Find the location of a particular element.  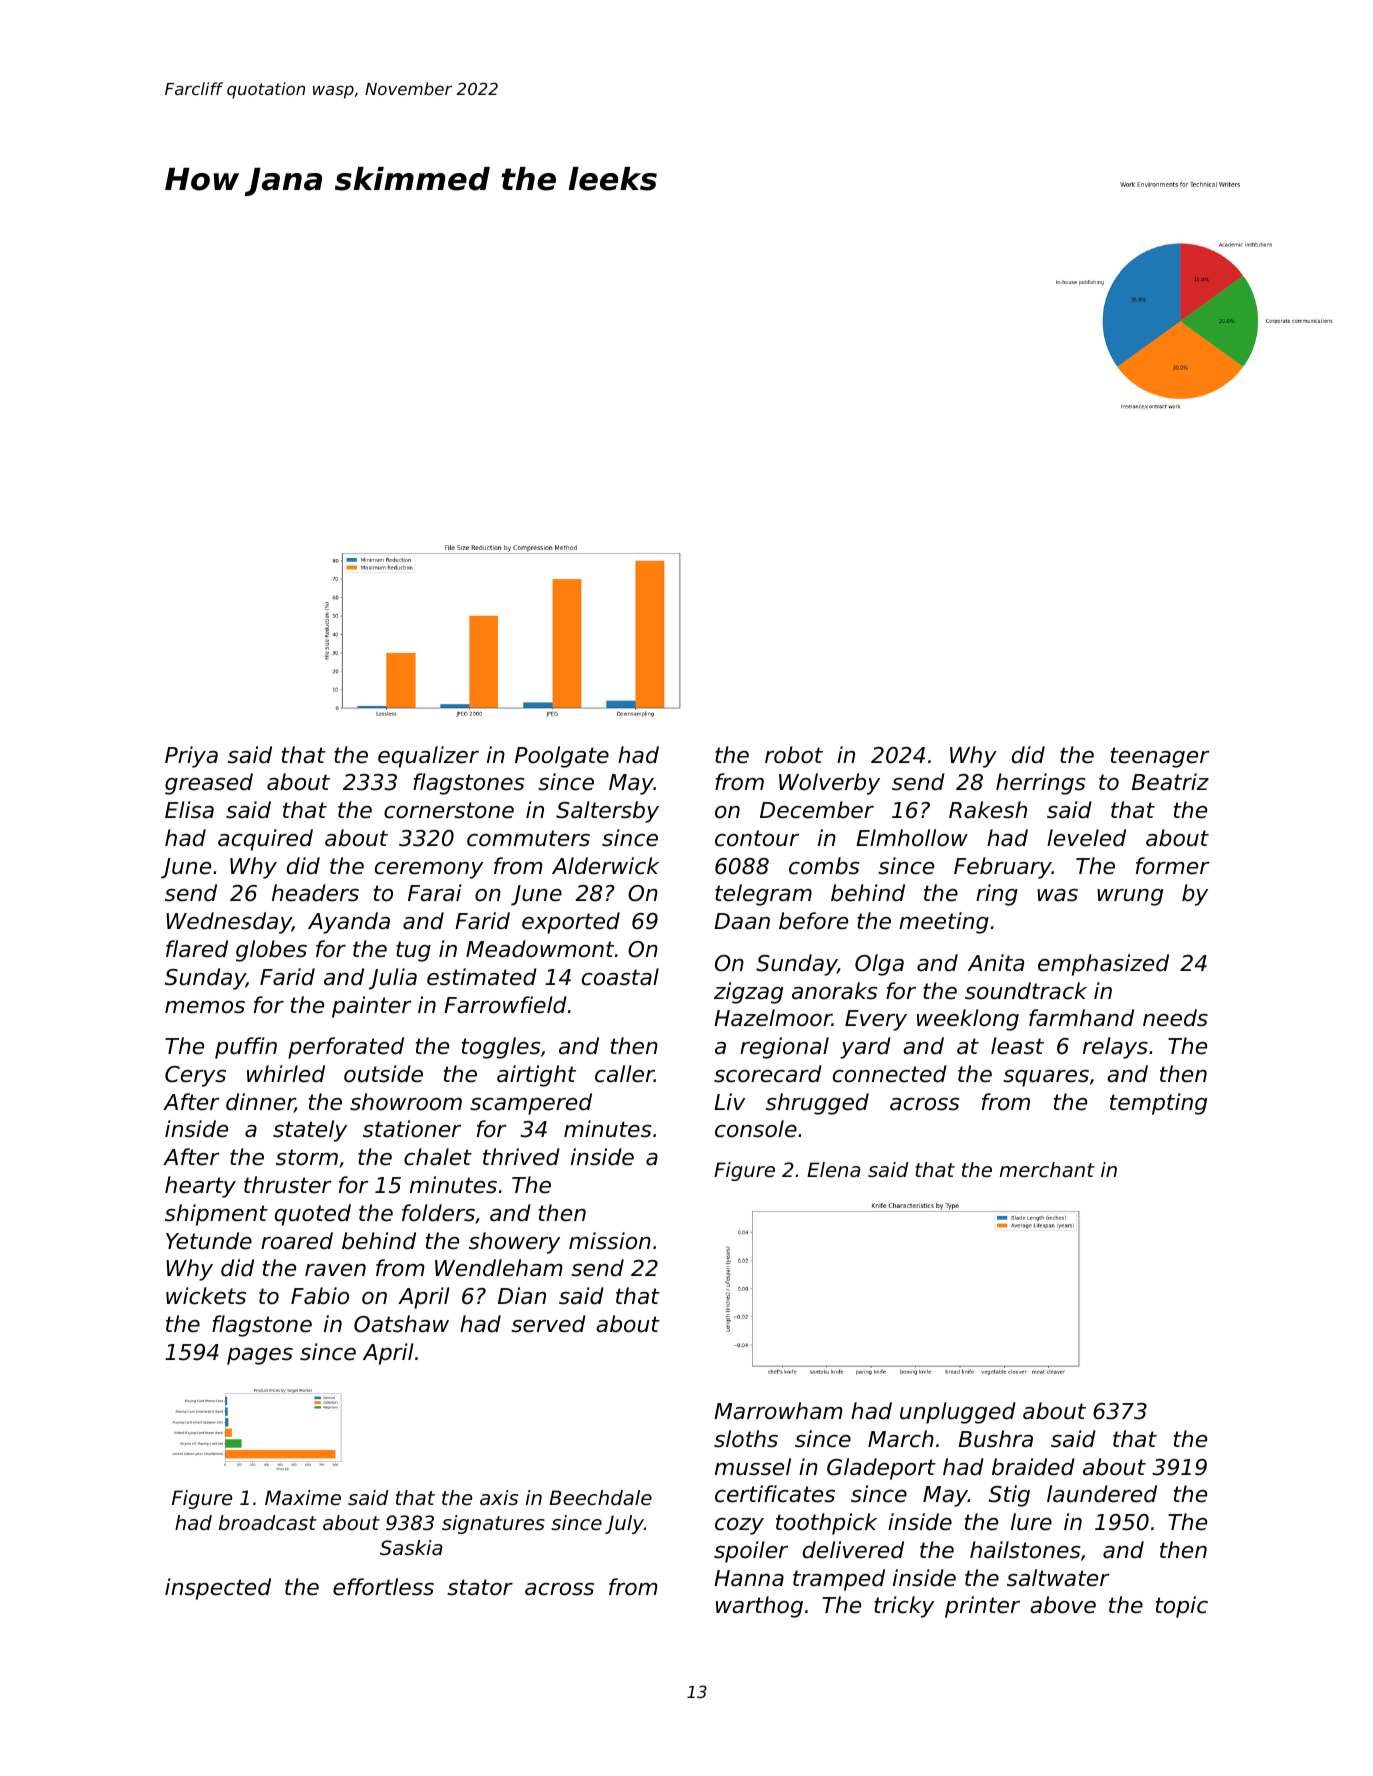

topic is located at coordinates (1182, 1607).
